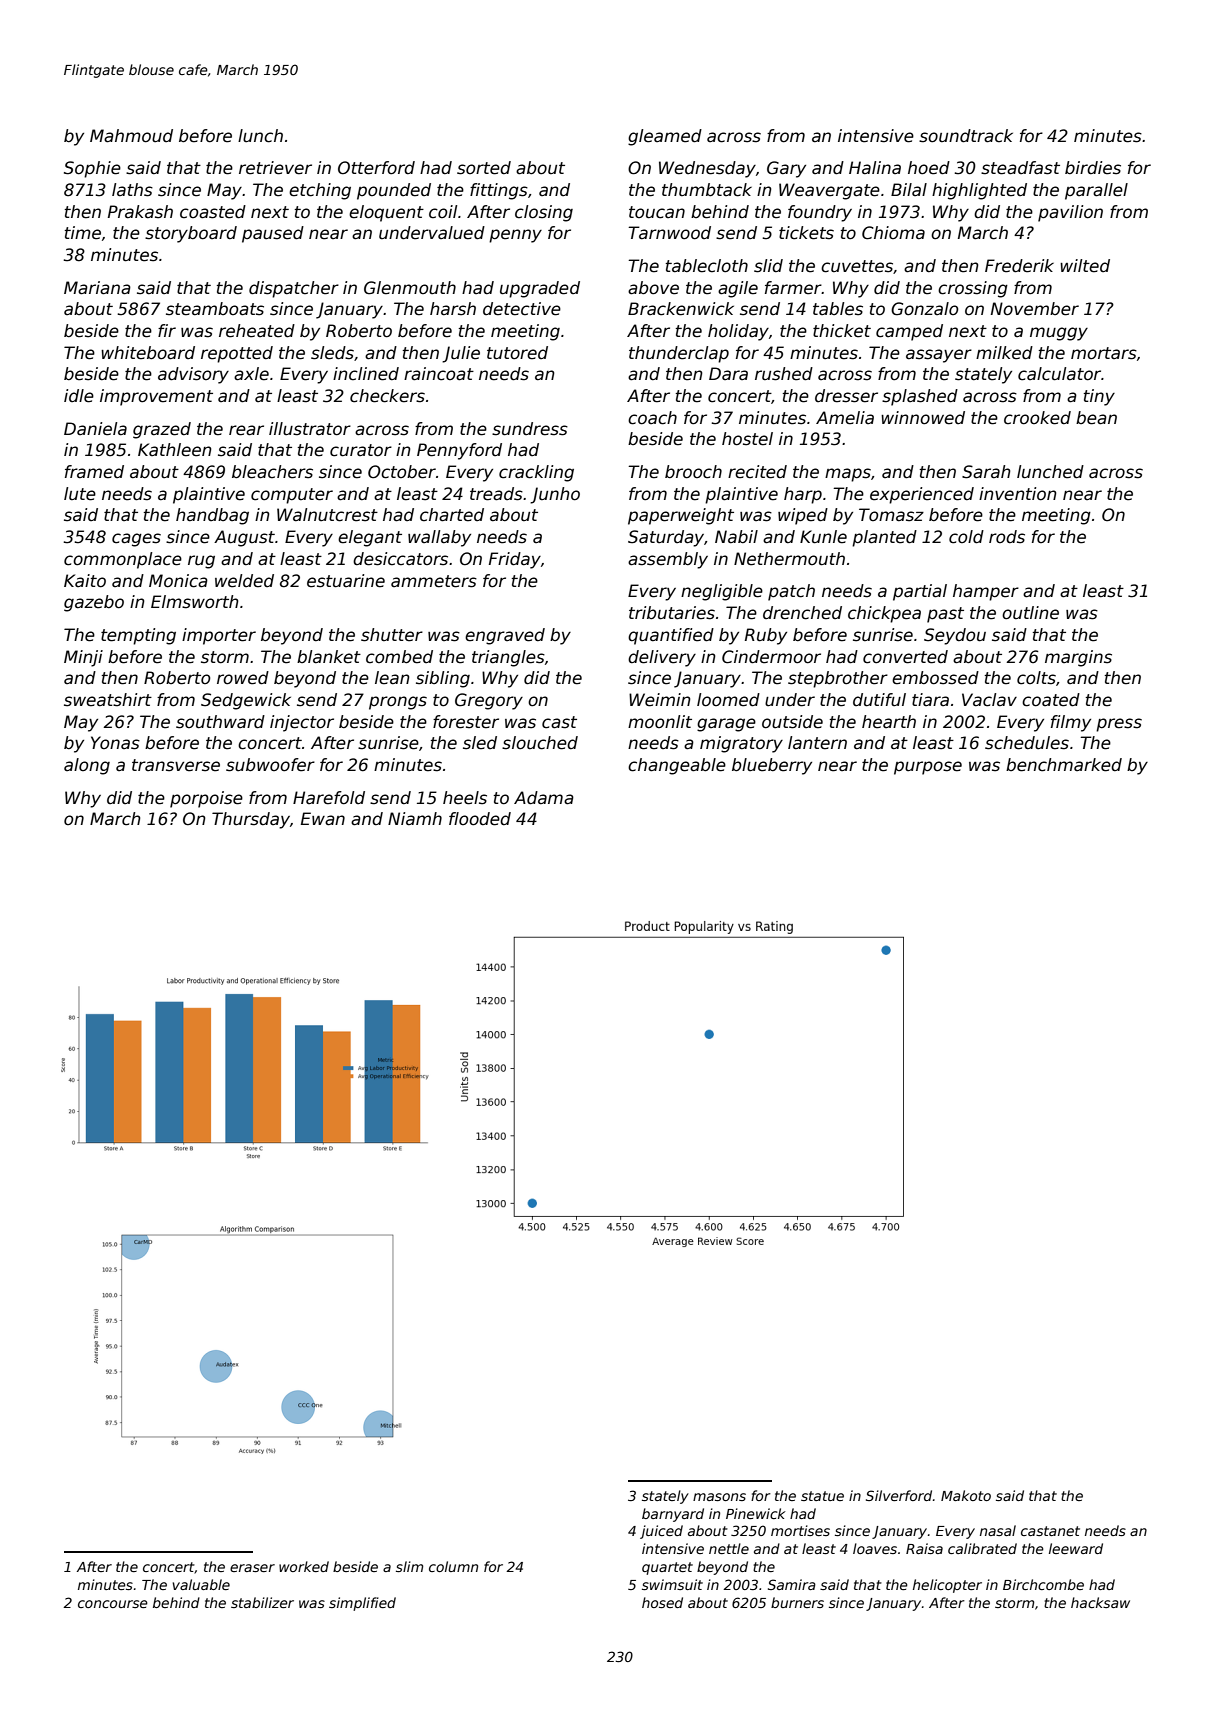 This screenshot has width=1214, height=1717. What do you see at coordinates (1119, 725) in the screenshot?
I see `press` at bounding box center [1119, 725].
